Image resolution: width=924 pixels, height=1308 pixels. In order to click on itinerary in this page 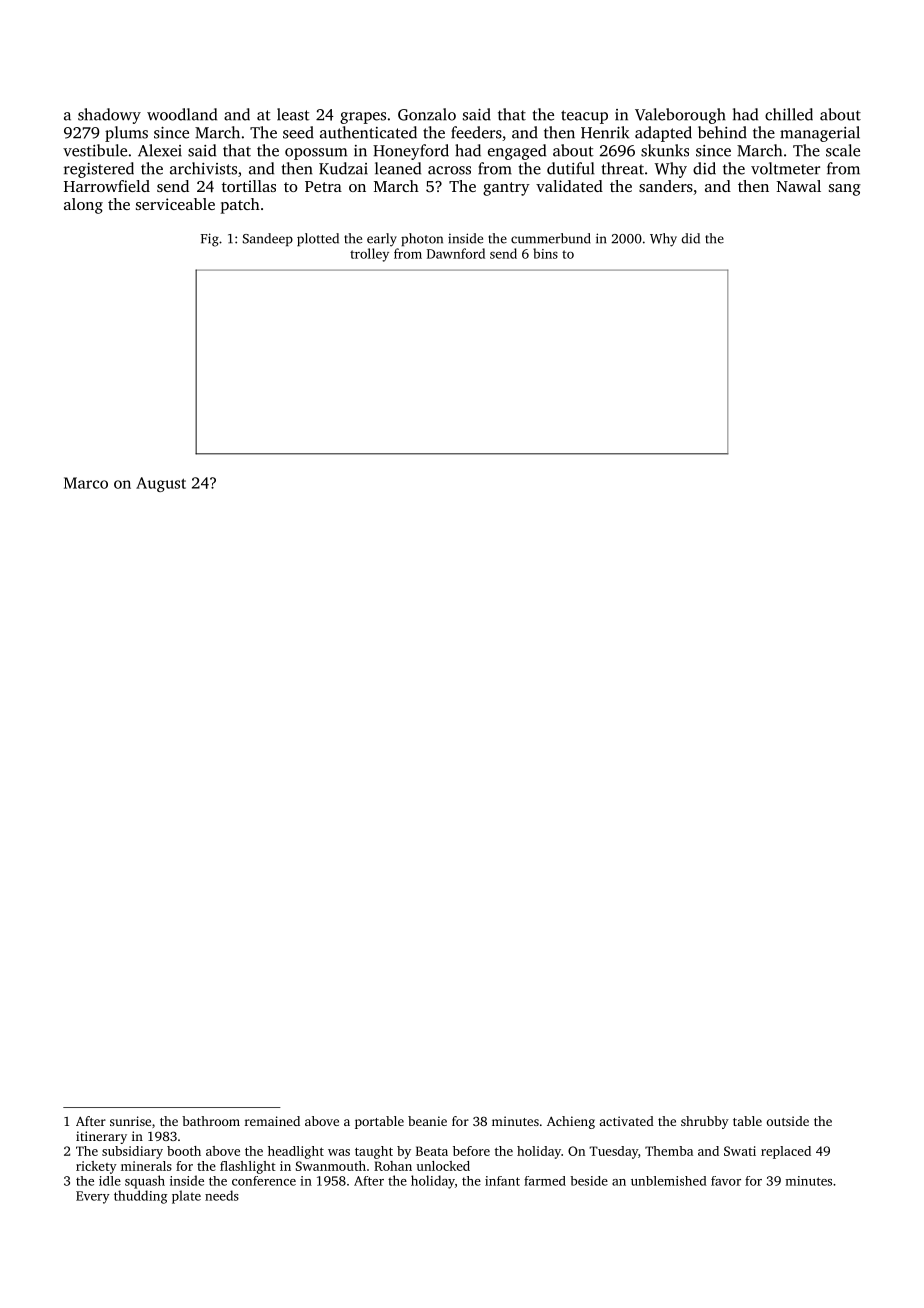, I will do `click(101, 1137)`.
